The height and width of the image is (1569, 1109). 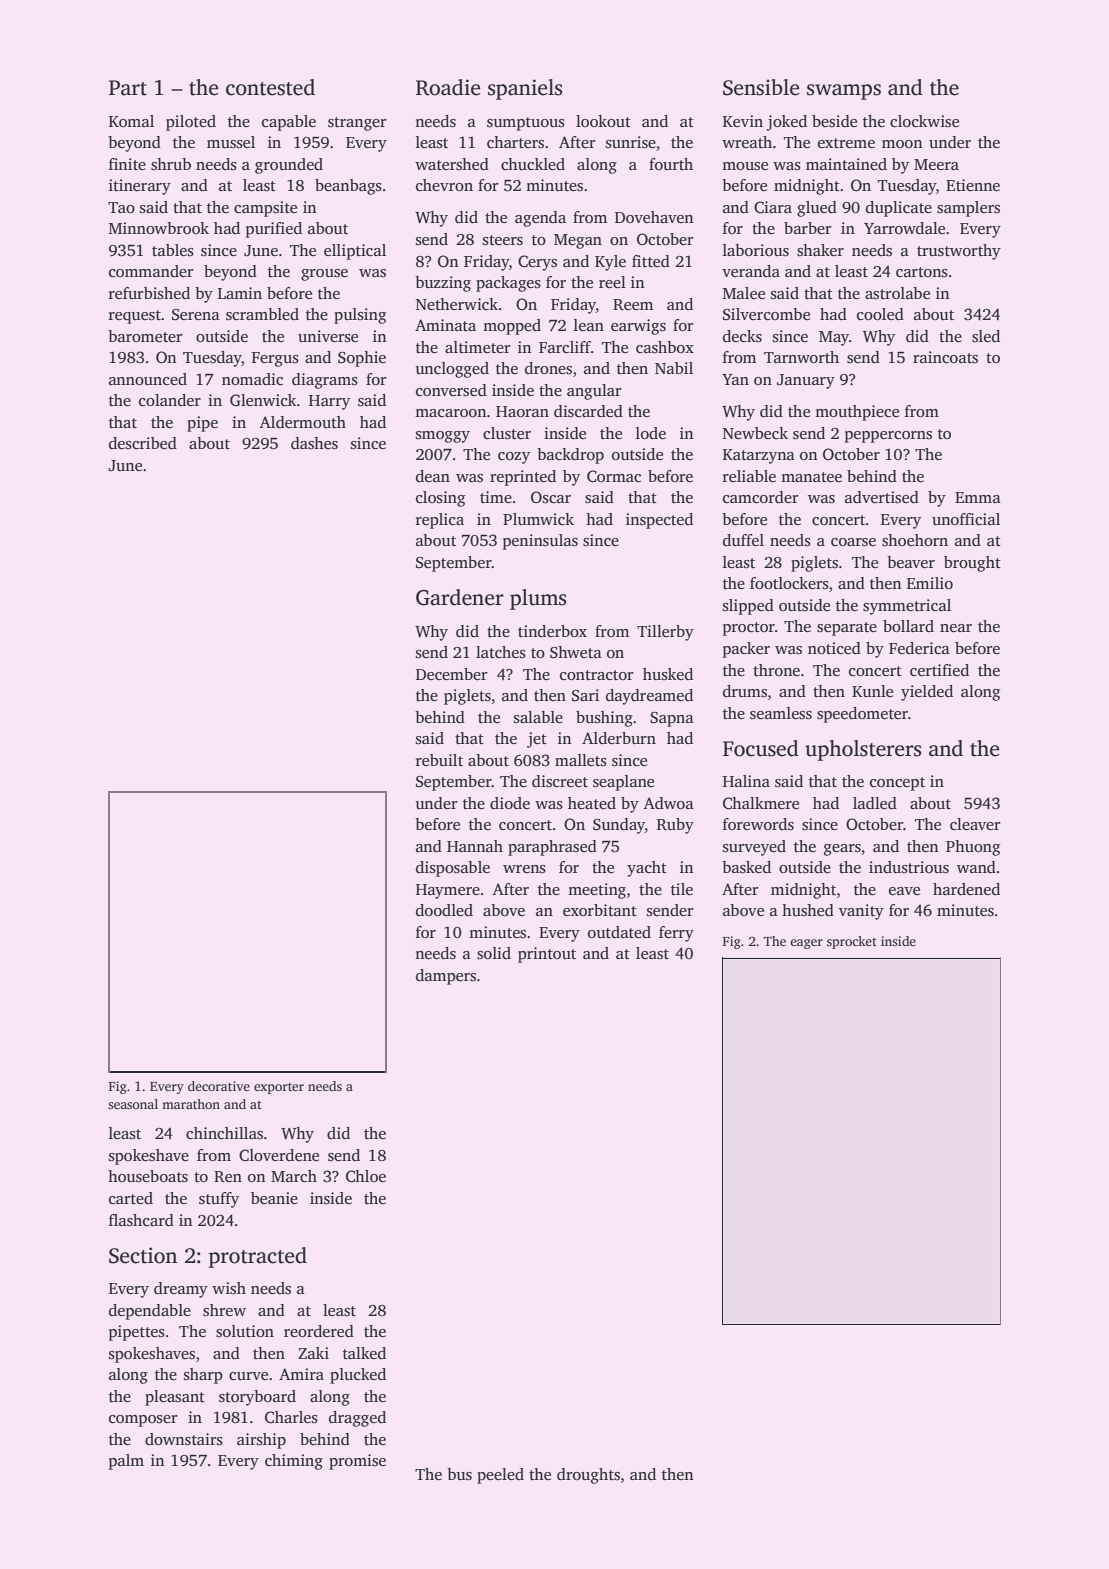 I want to click on Chloe, so click(x=366, y=1176).
